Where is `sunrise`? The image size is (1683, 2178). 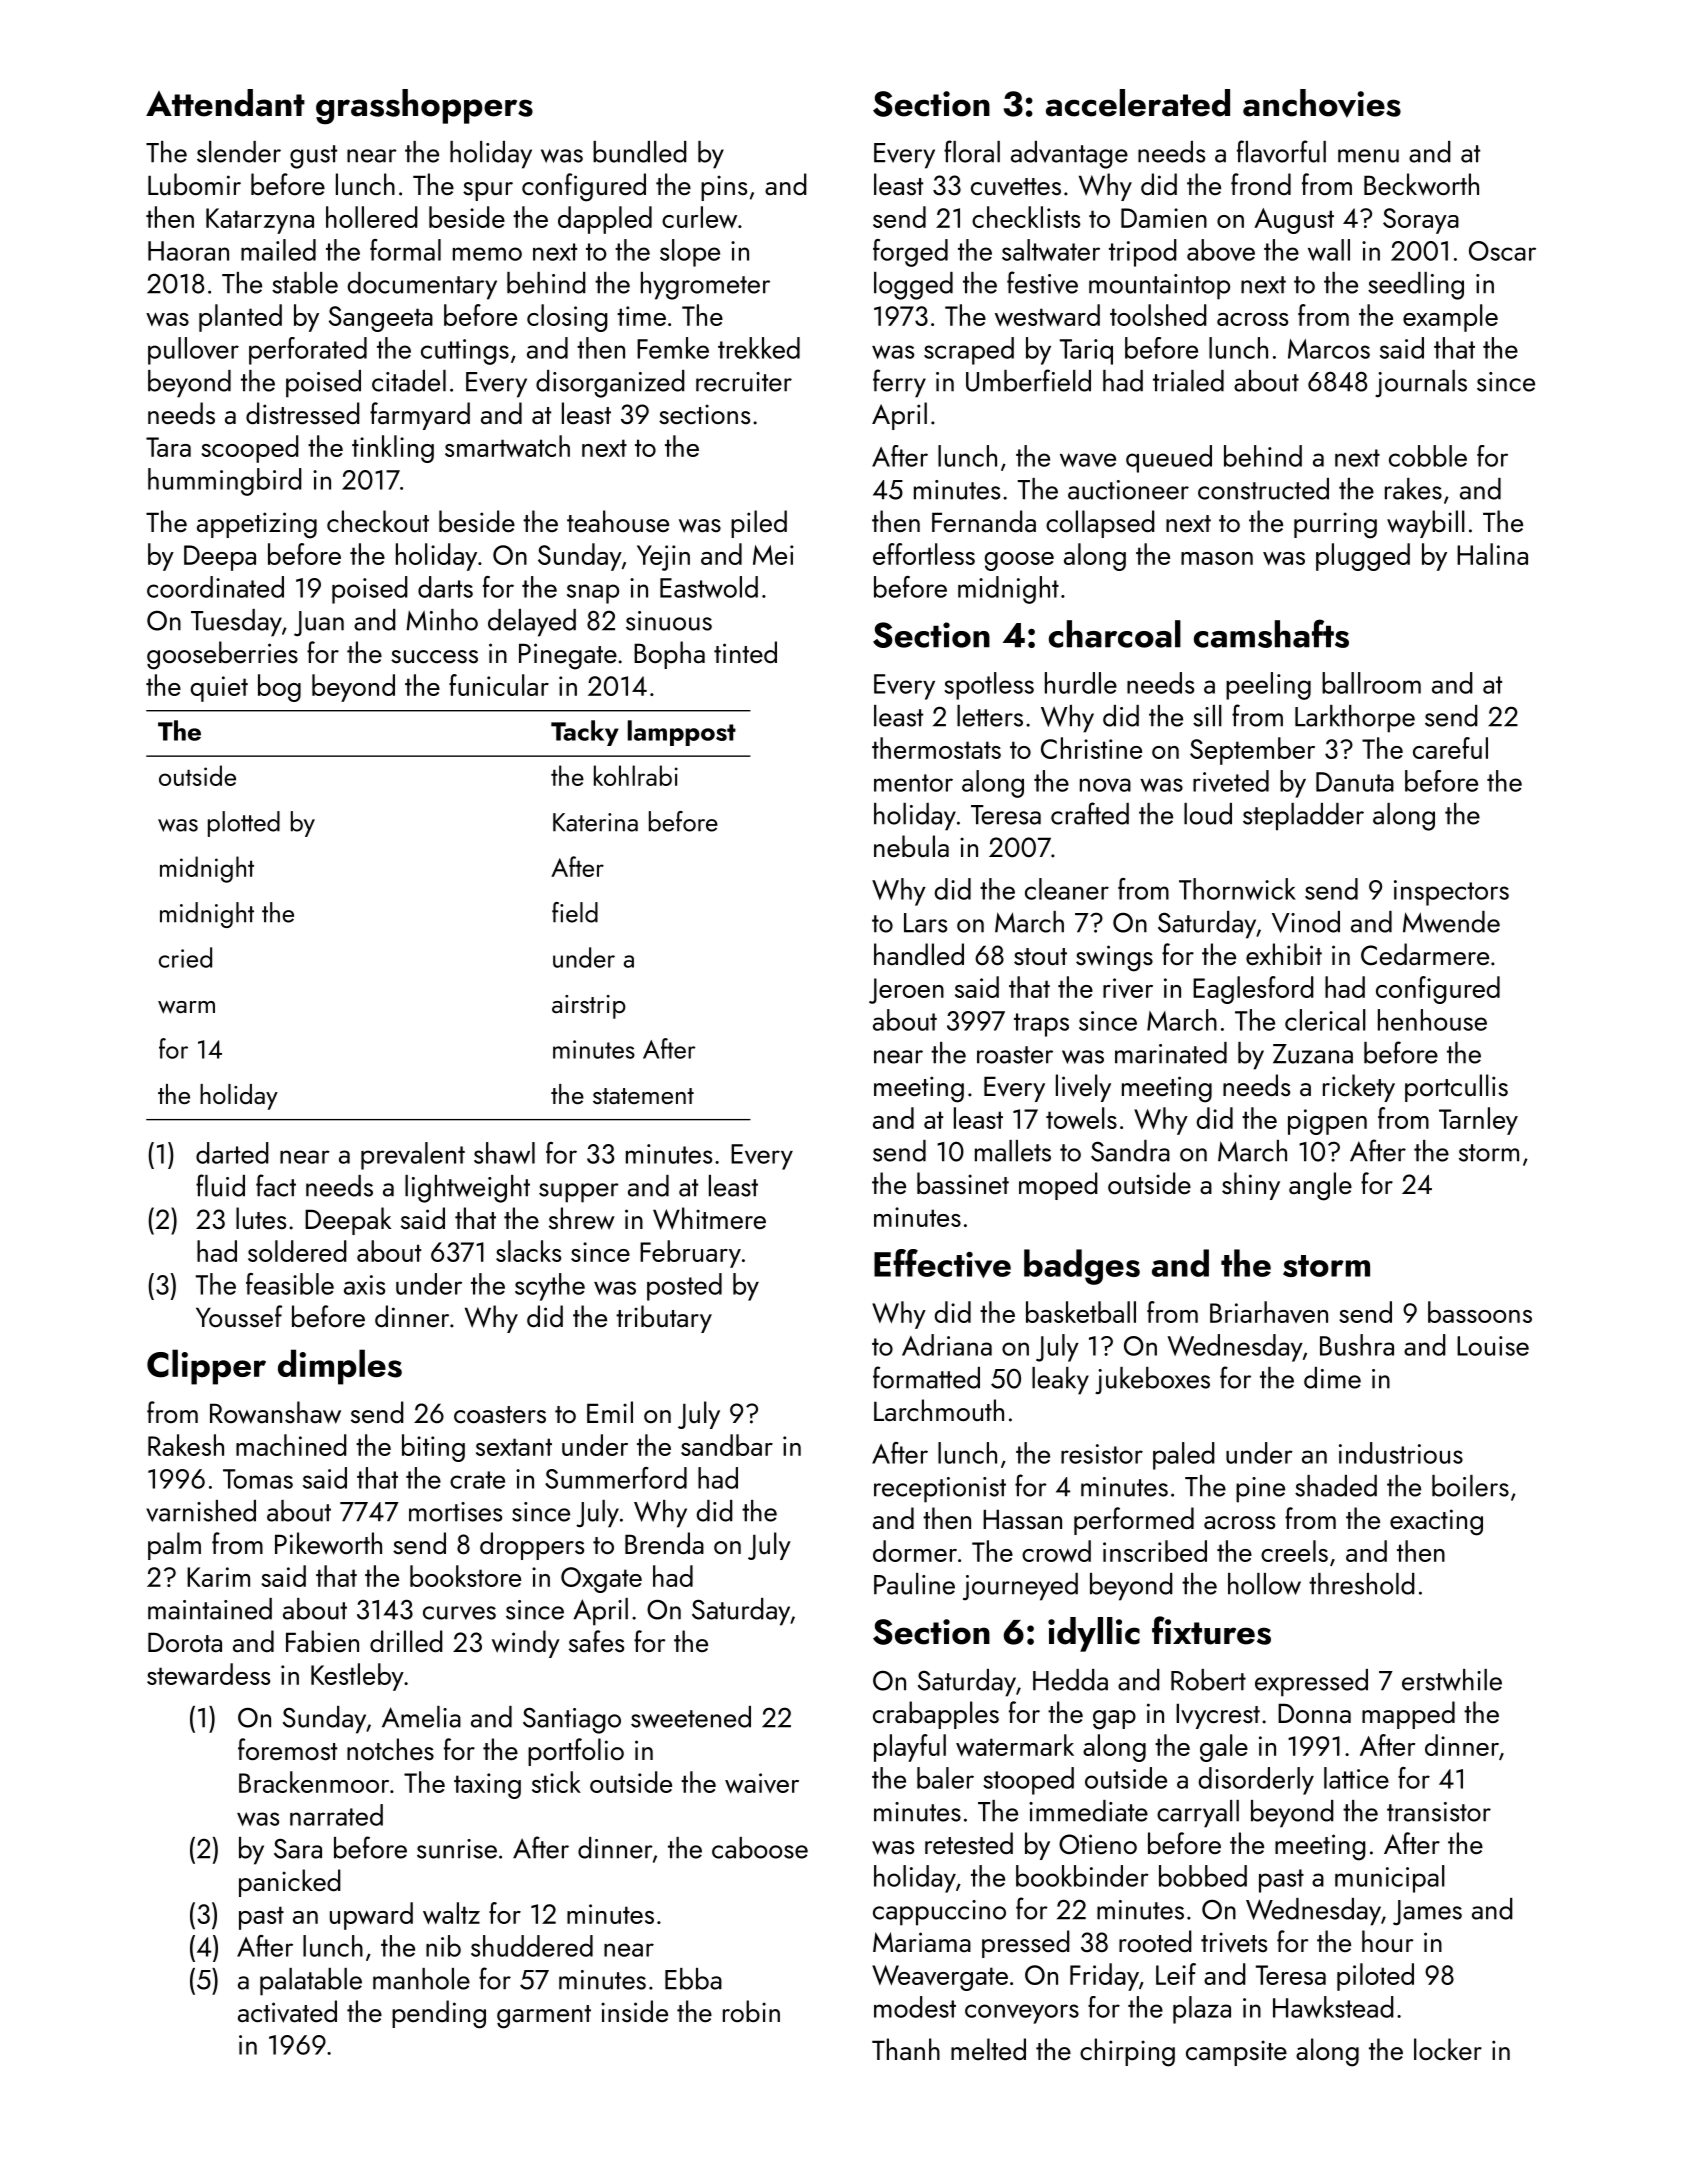
sunrise is located at coordinates (457, 1849).
